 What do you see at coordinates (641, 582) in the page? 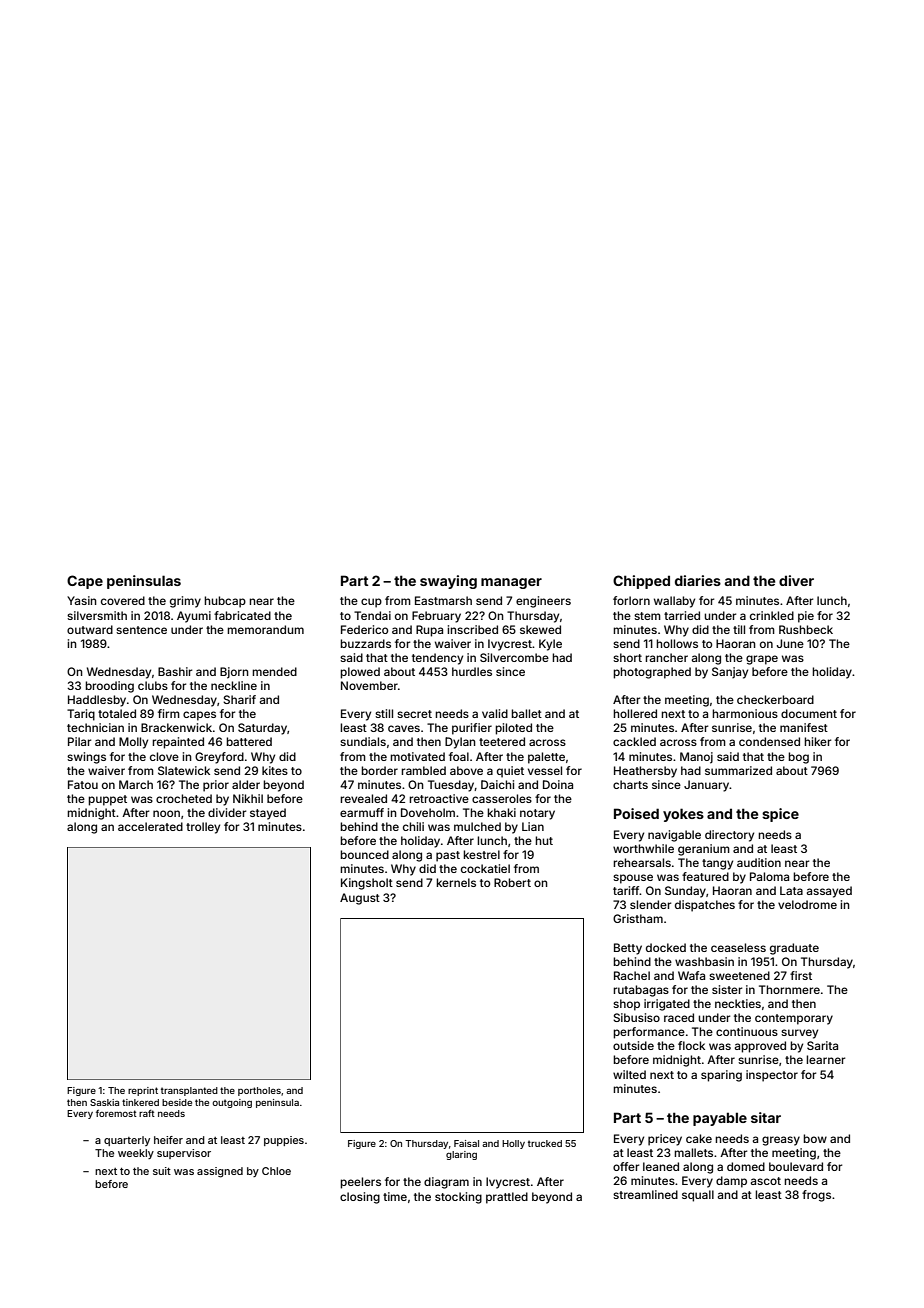
I see `Chipped` at bounding box center [641, 582].
